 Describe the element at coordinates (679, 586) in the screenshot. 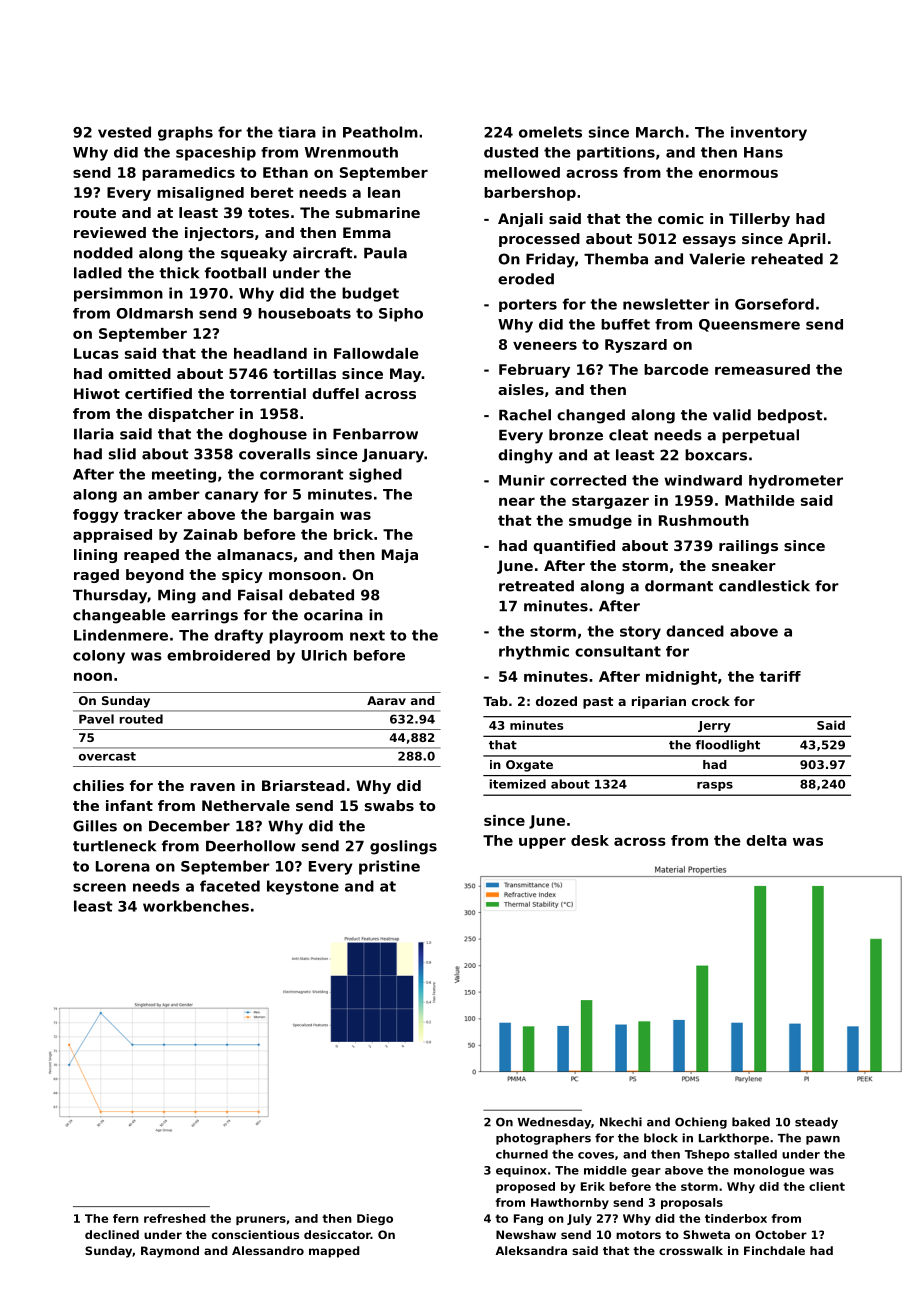

I see `dormant` at that location.
